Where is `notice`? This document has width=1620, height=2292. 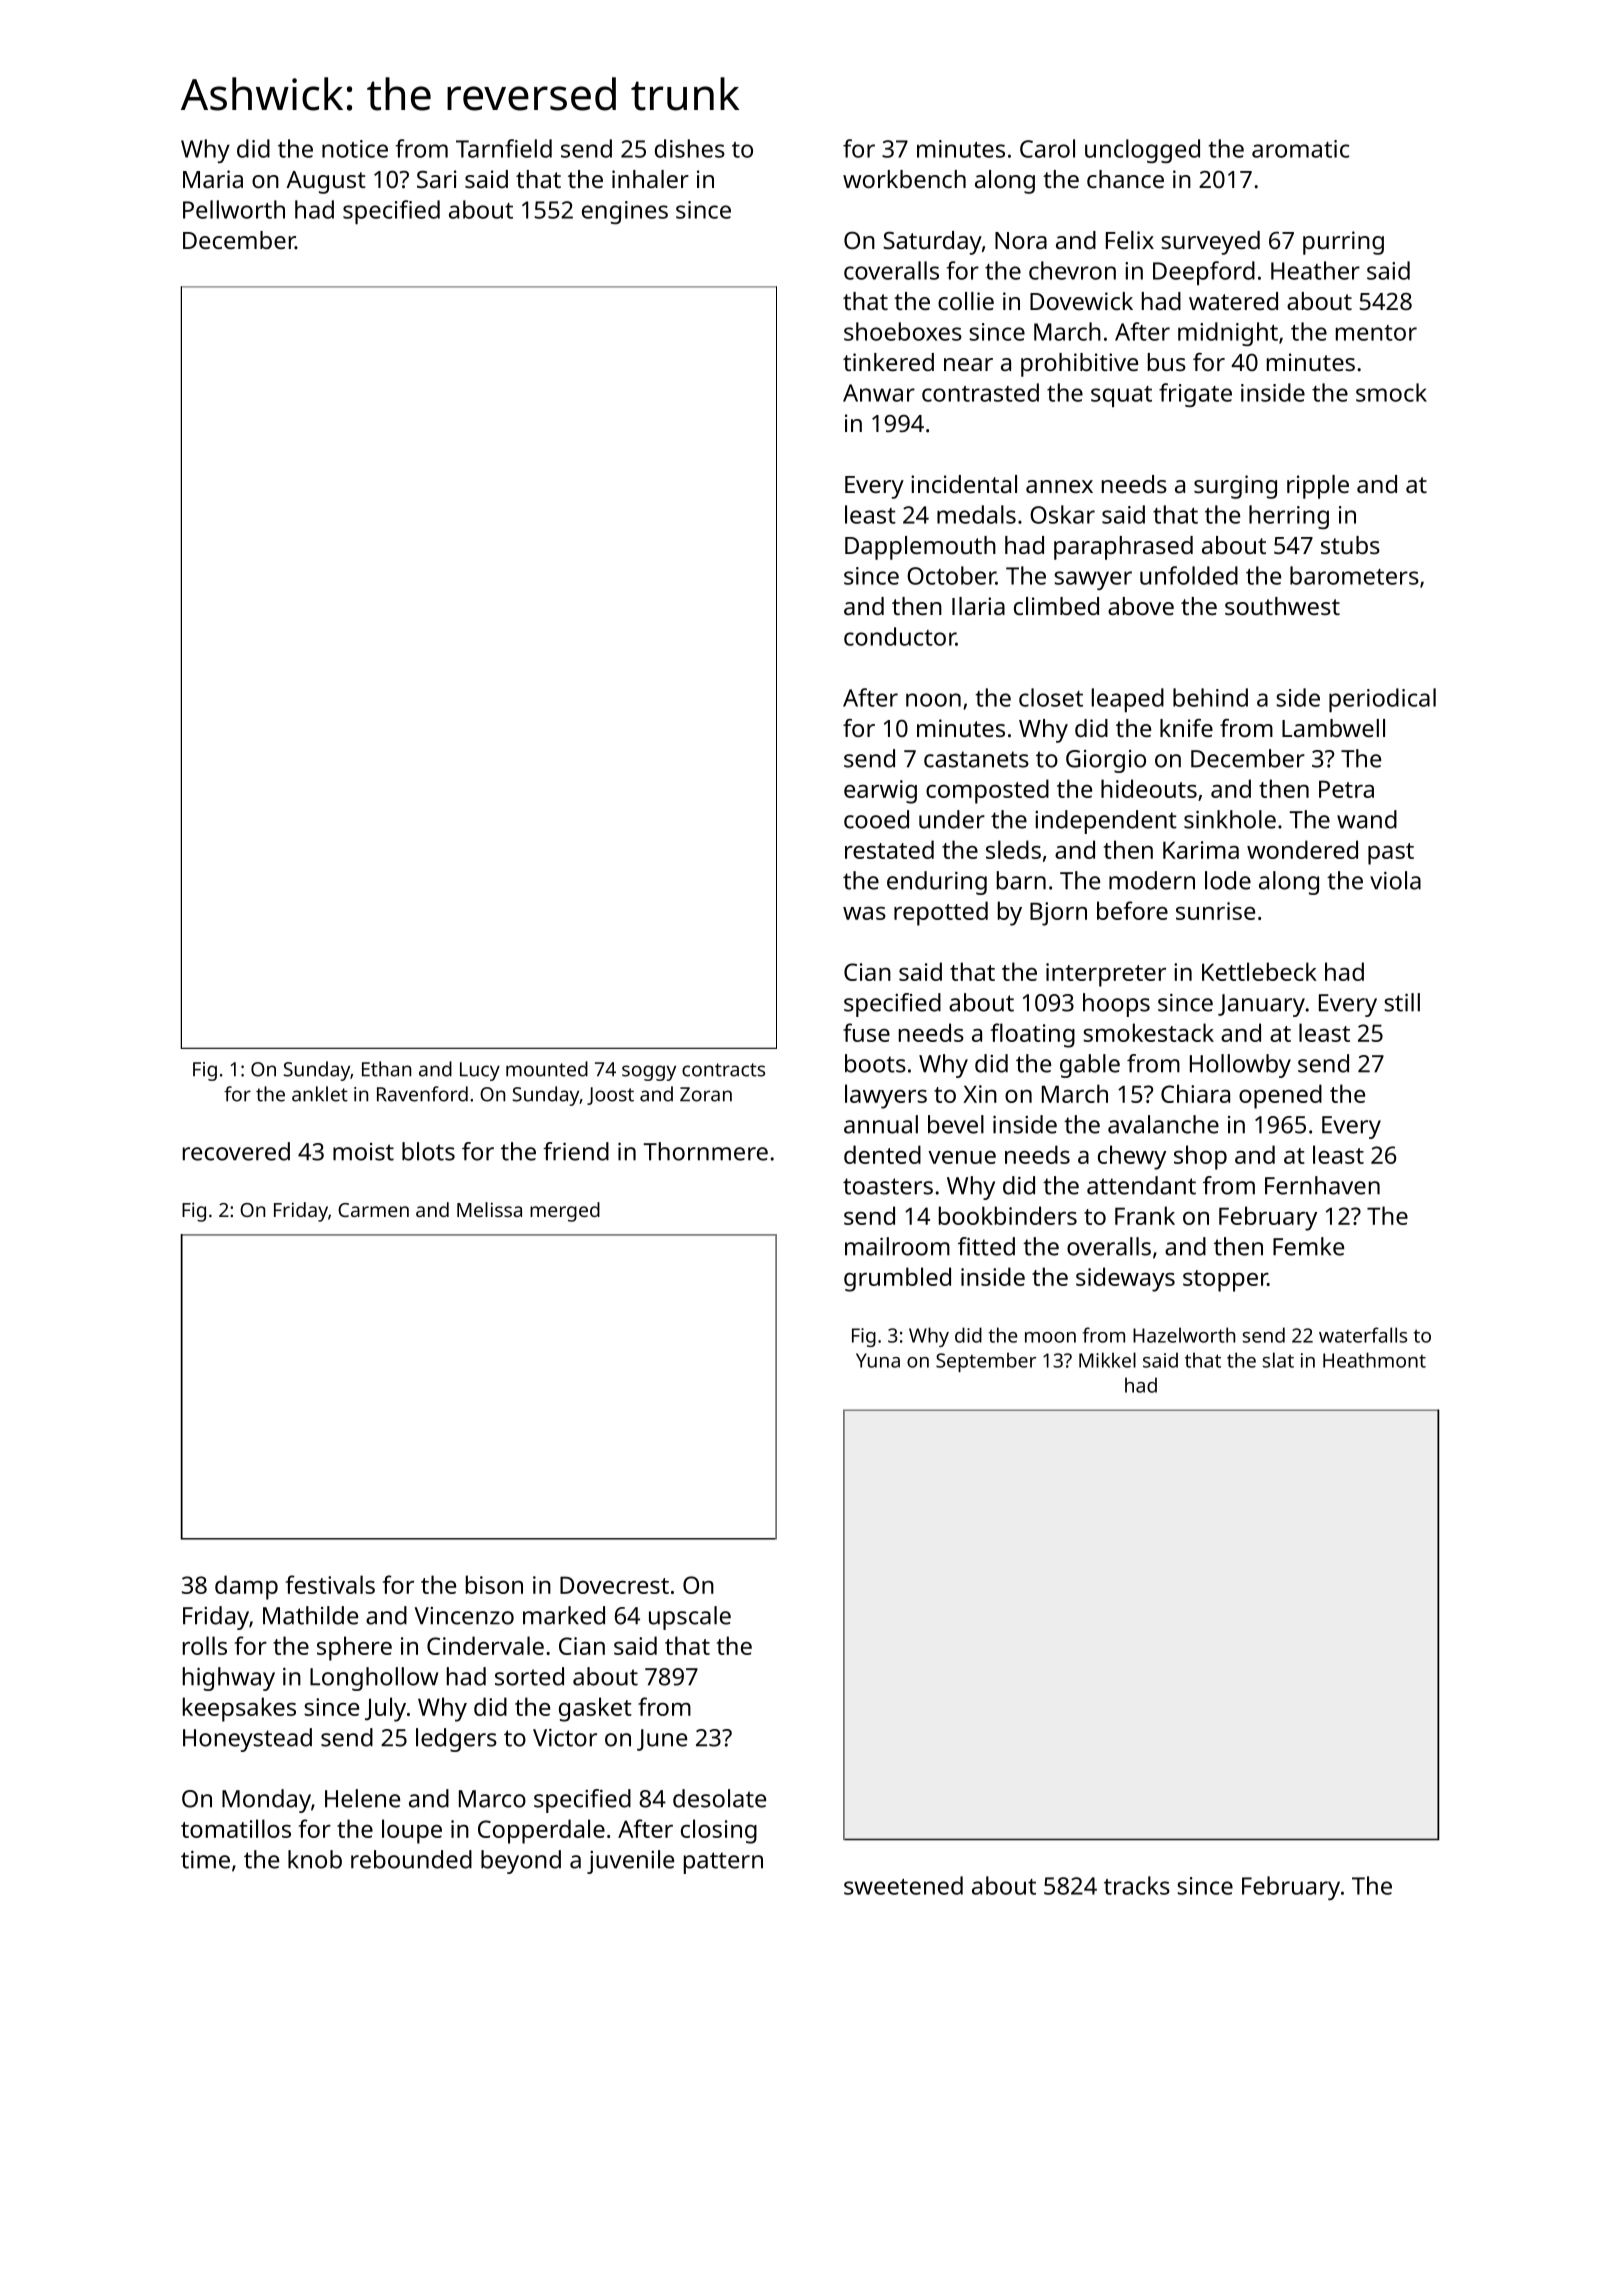
notice is located at coordinates (355, 149).
